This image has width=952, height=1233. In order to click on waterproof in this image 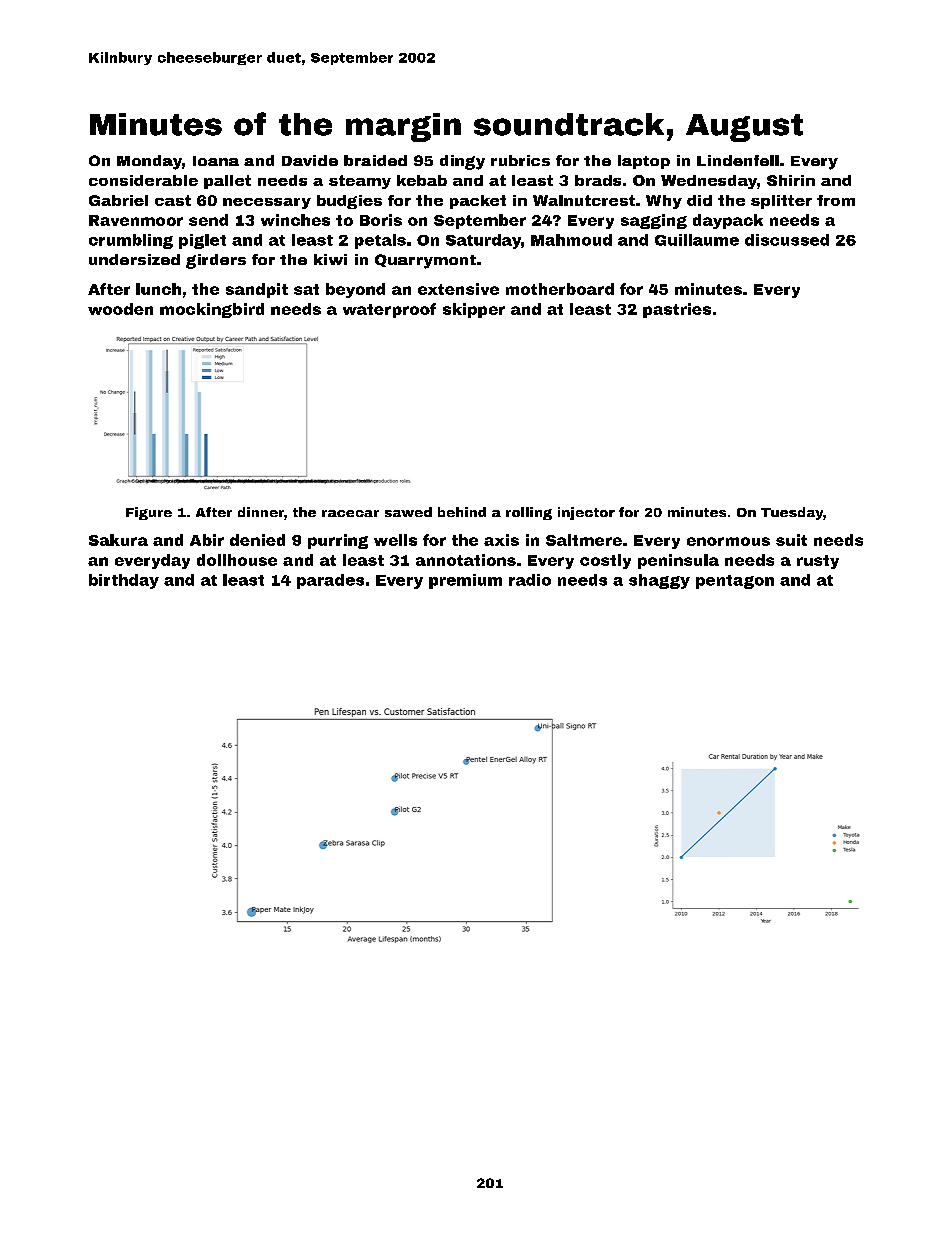, I will do `click(389, 310)`.
